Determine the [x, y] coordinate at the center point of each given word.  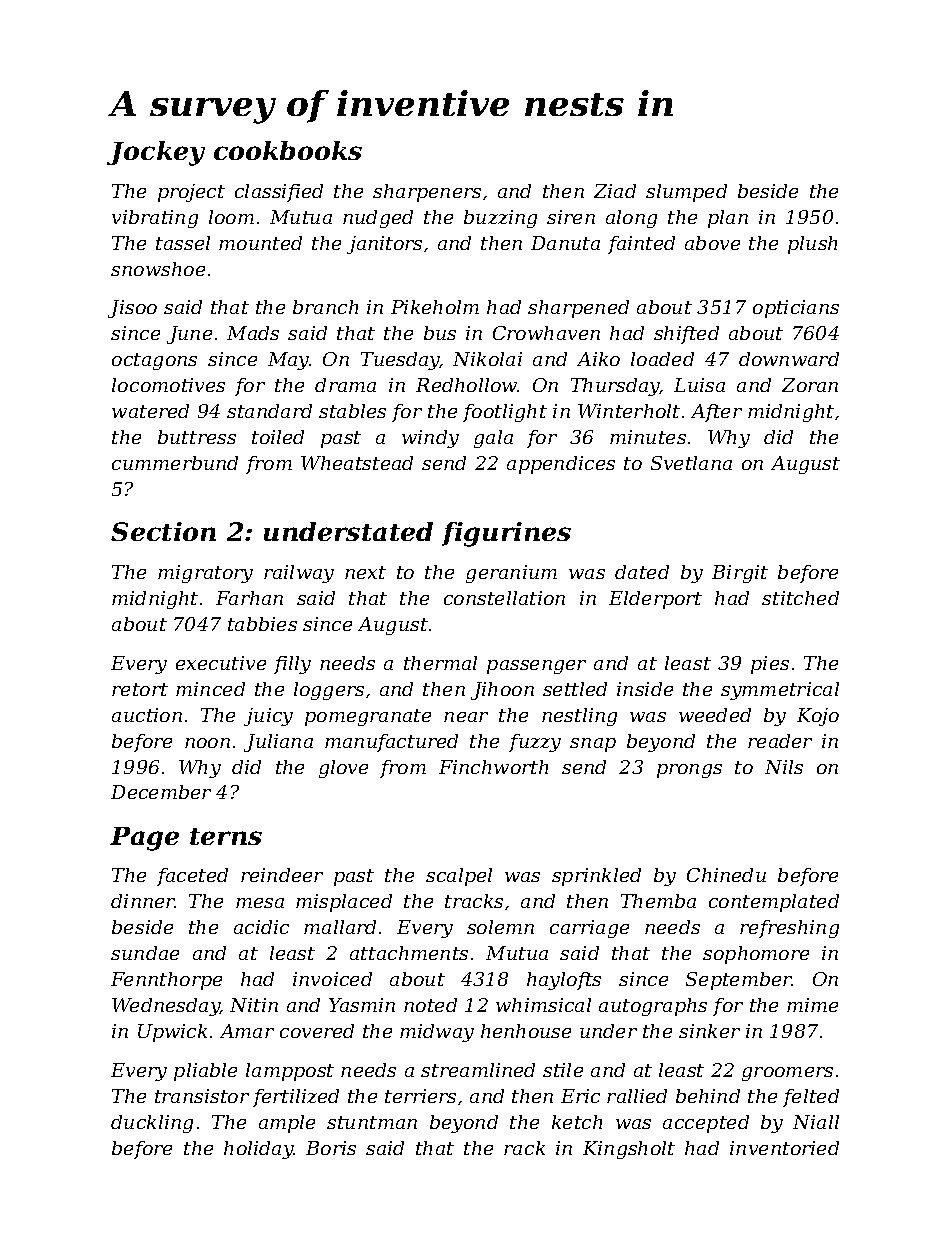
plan [728, 219]
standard [269, 411]
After [716, 413]
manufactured [391, 743]
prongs [689, 771]
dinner [143, 901]
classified [279, 193]
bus [440, 333]
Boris [331, 1148]
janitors [384, 245]
